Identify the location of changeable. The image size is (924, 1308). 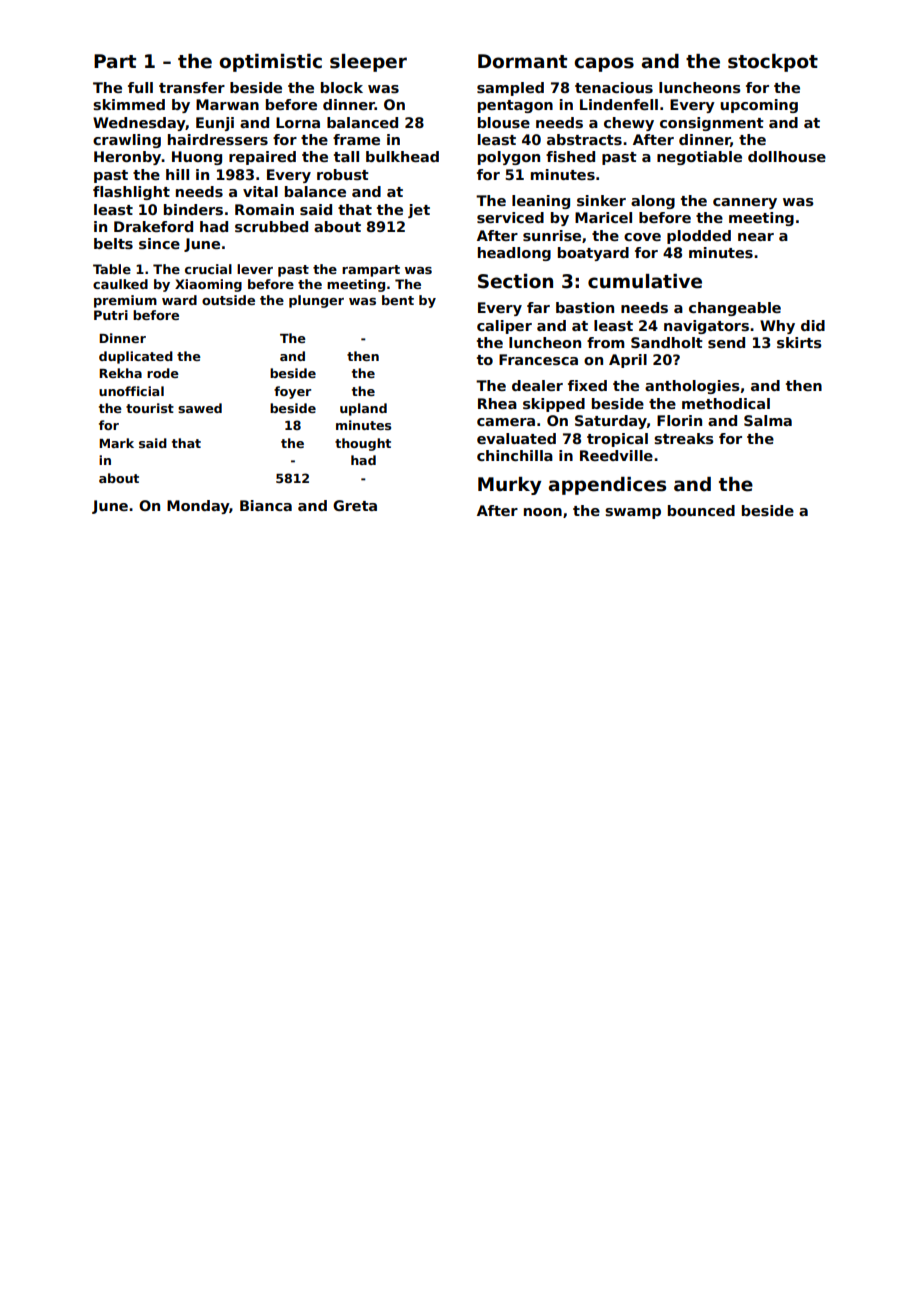
(735, 309).
